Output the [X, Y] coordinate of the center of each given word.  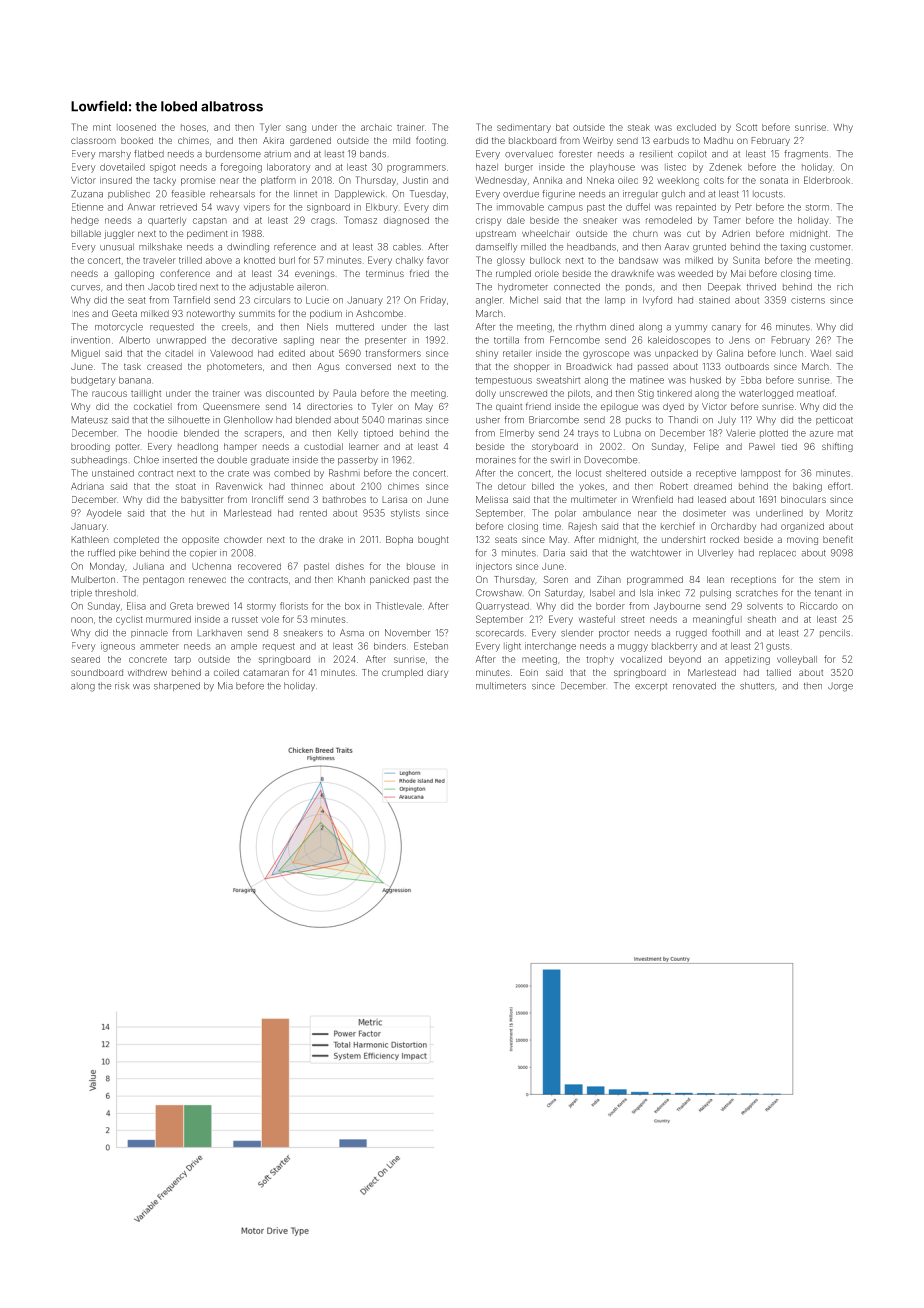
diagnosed [406, 221]
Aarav [677, 247]
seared [85, 659]
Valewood [231, 353]
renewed [207, 580]
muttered [355, 327]
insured [116, 180]
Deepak [724, 287]
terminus [385, 273]
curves [85, 288]
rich [845, 287]
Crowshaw [499, 593]
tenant [828, 593]
